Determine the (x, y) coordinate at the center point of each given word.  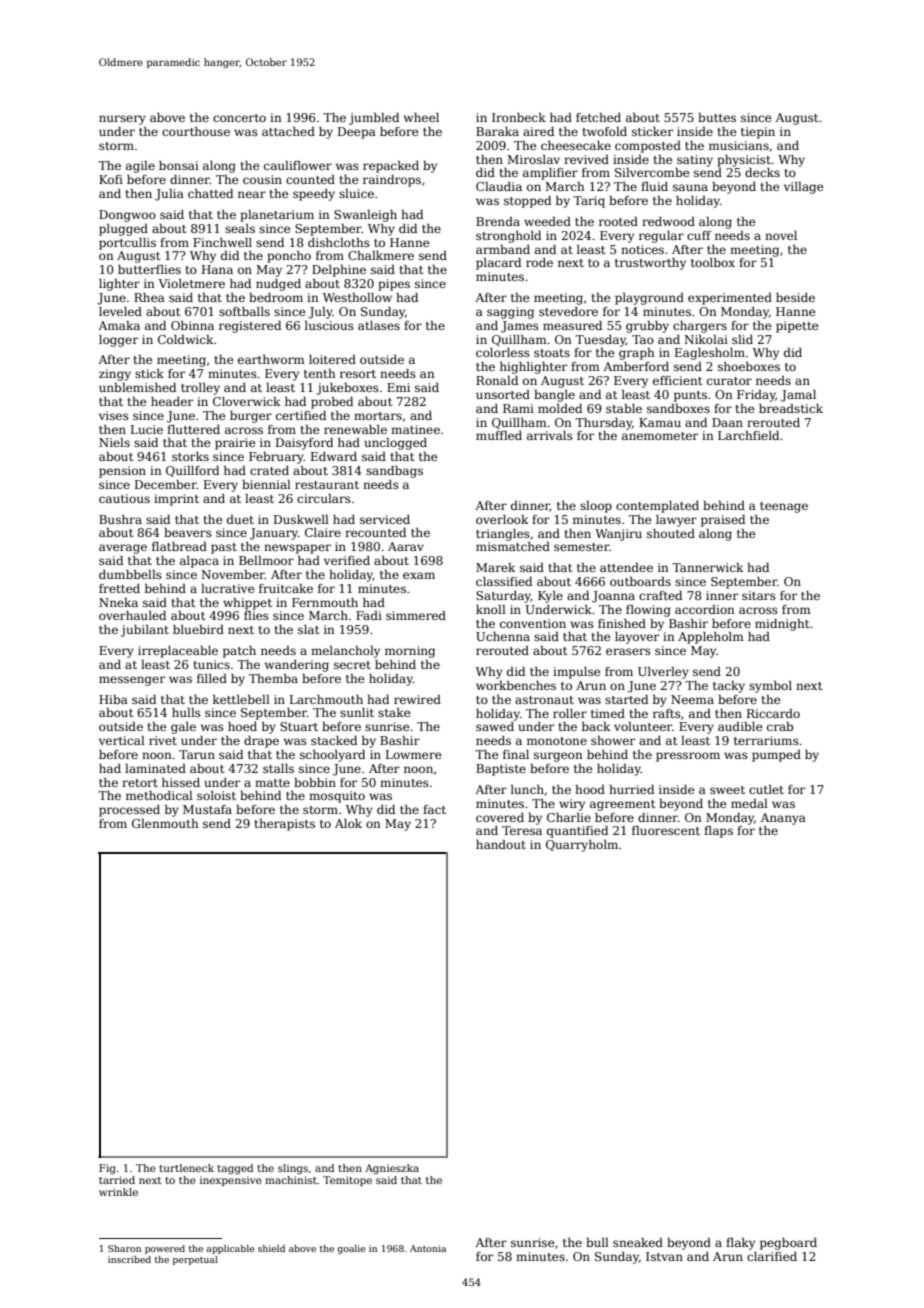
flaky (740, 1244)
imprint (176, 500)
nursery (122, 120)
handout (501, 844)
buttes (717, 117)
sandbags (394, 472)
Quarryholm (582, 846)
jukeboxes (347, 389)
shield (271, 1248)
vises (114, 415)
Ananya (783, 819)
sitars (759, 595)
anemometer (660, 436)
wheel (421, 117)
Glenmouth (165, 823)
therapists (284, 825)
